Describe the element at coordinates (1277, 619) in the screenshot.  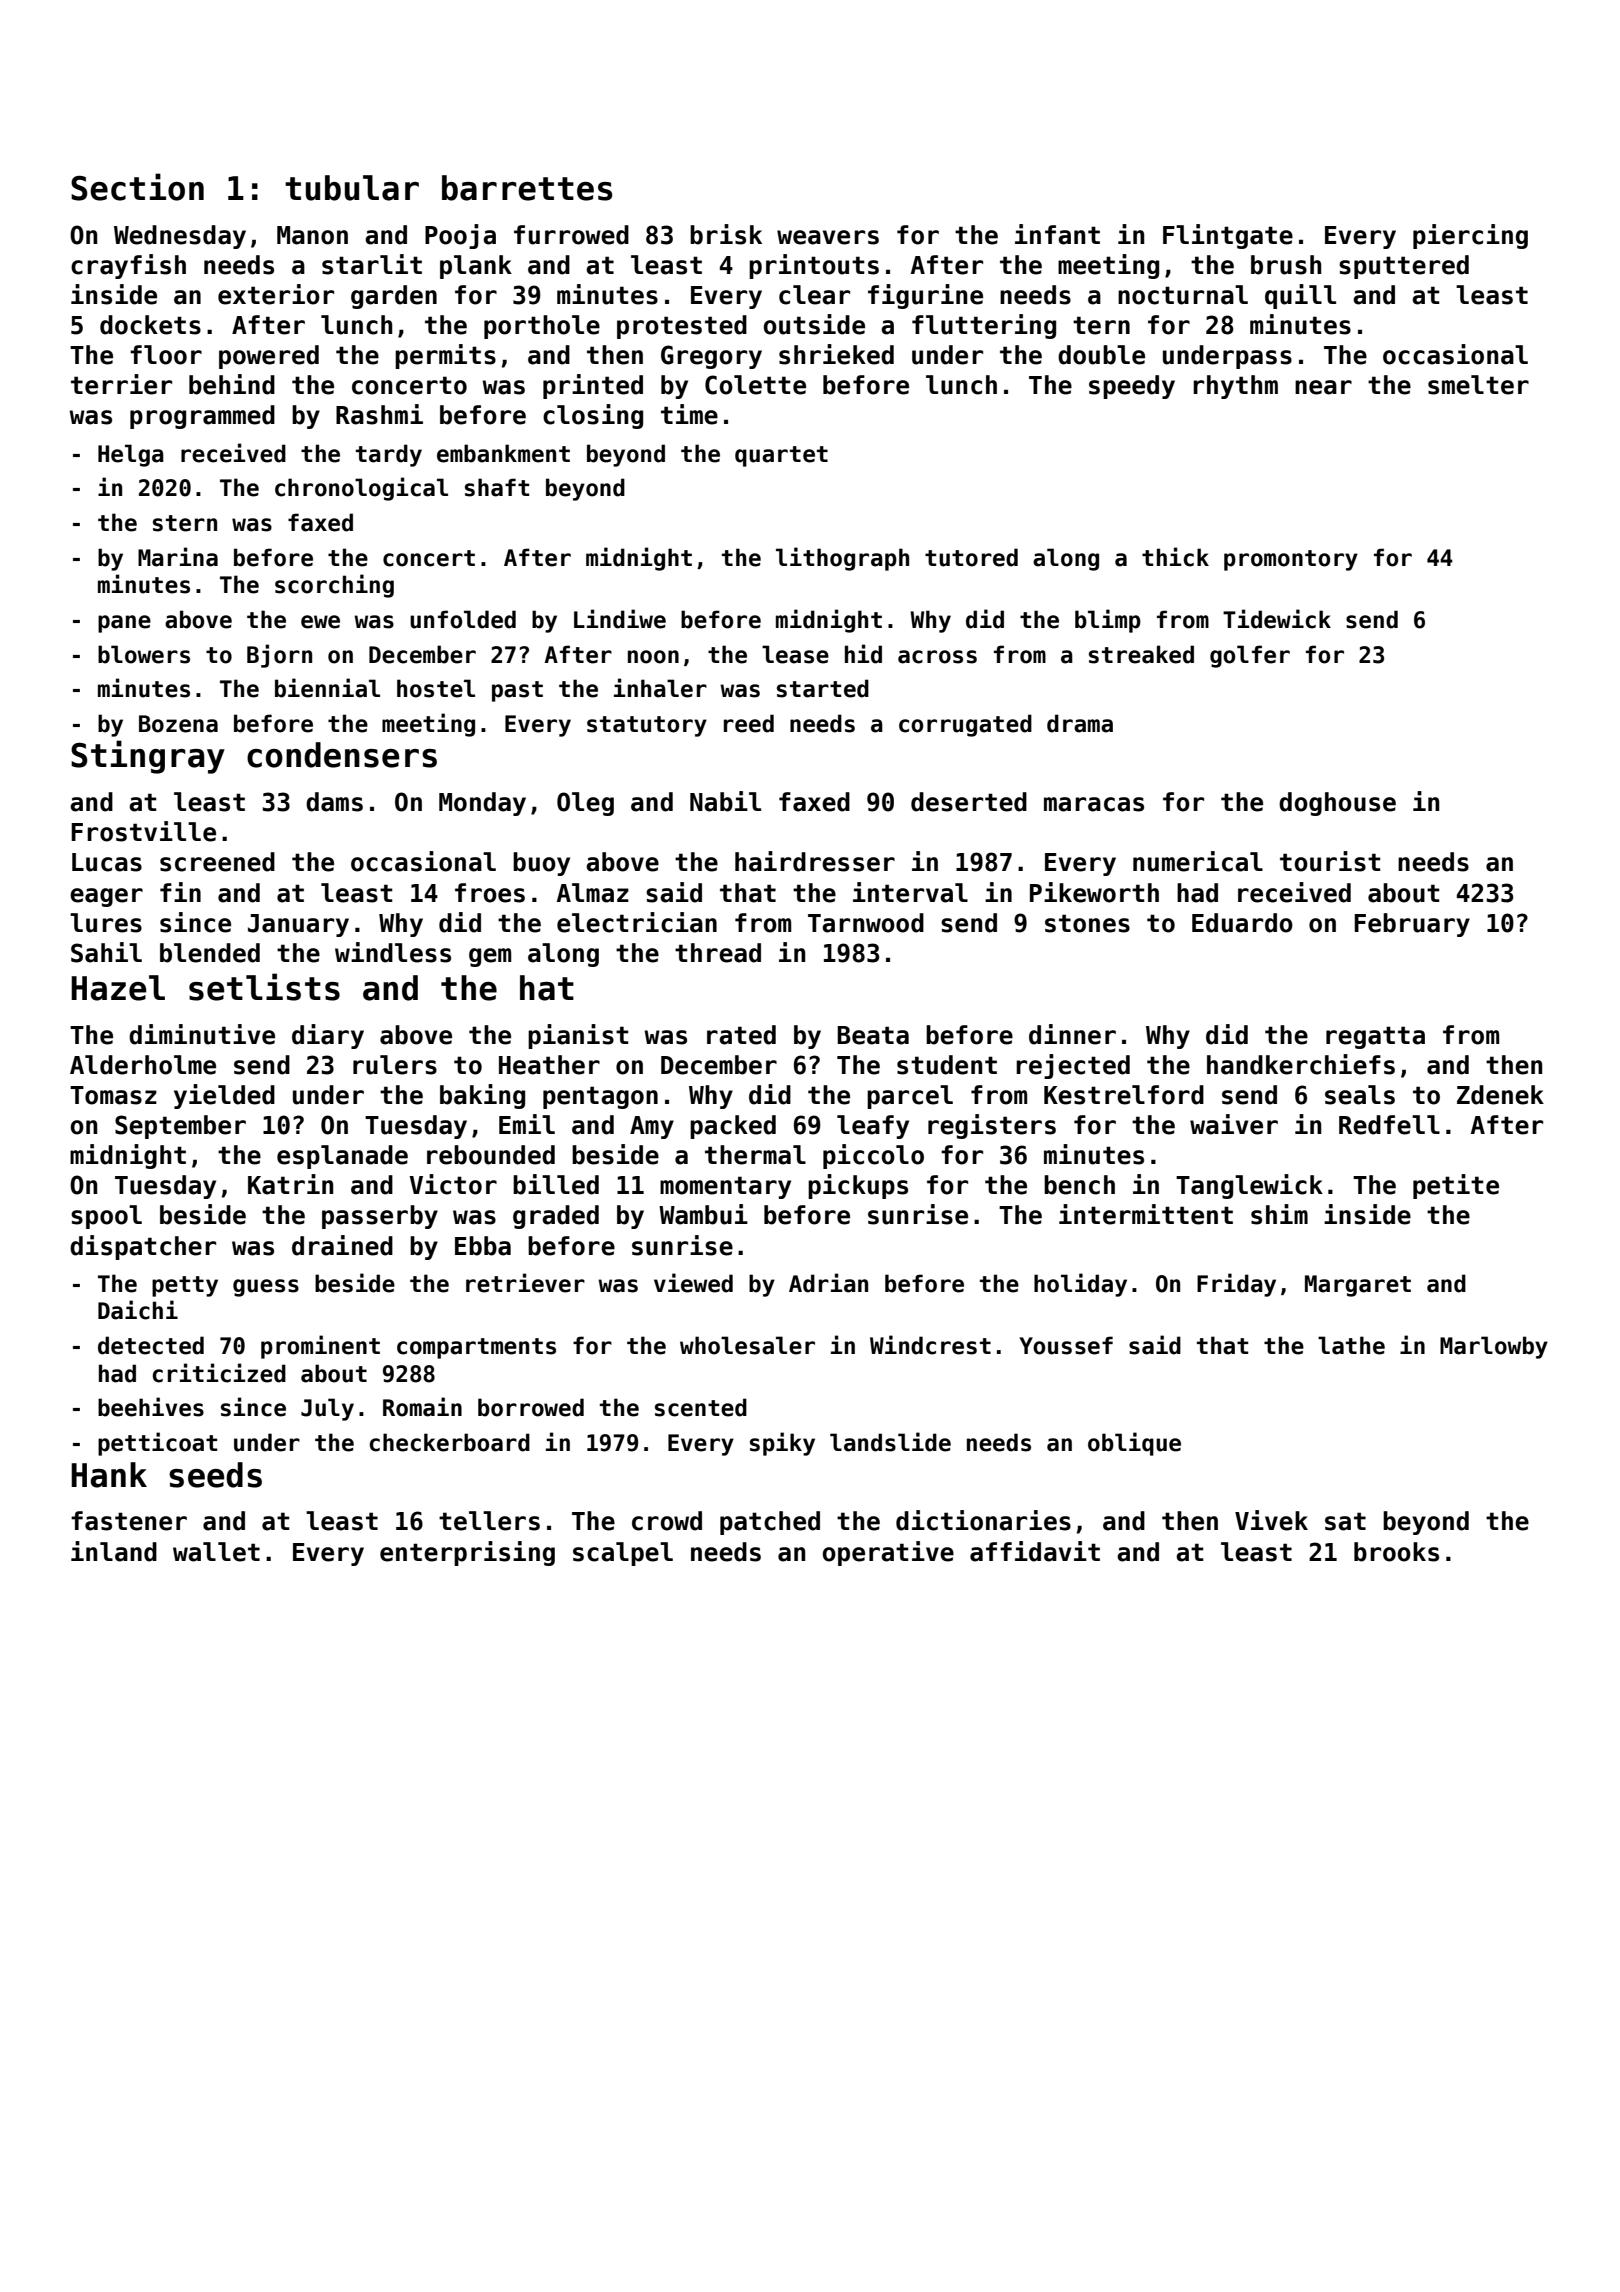
I see `Tidewick` at that location.
